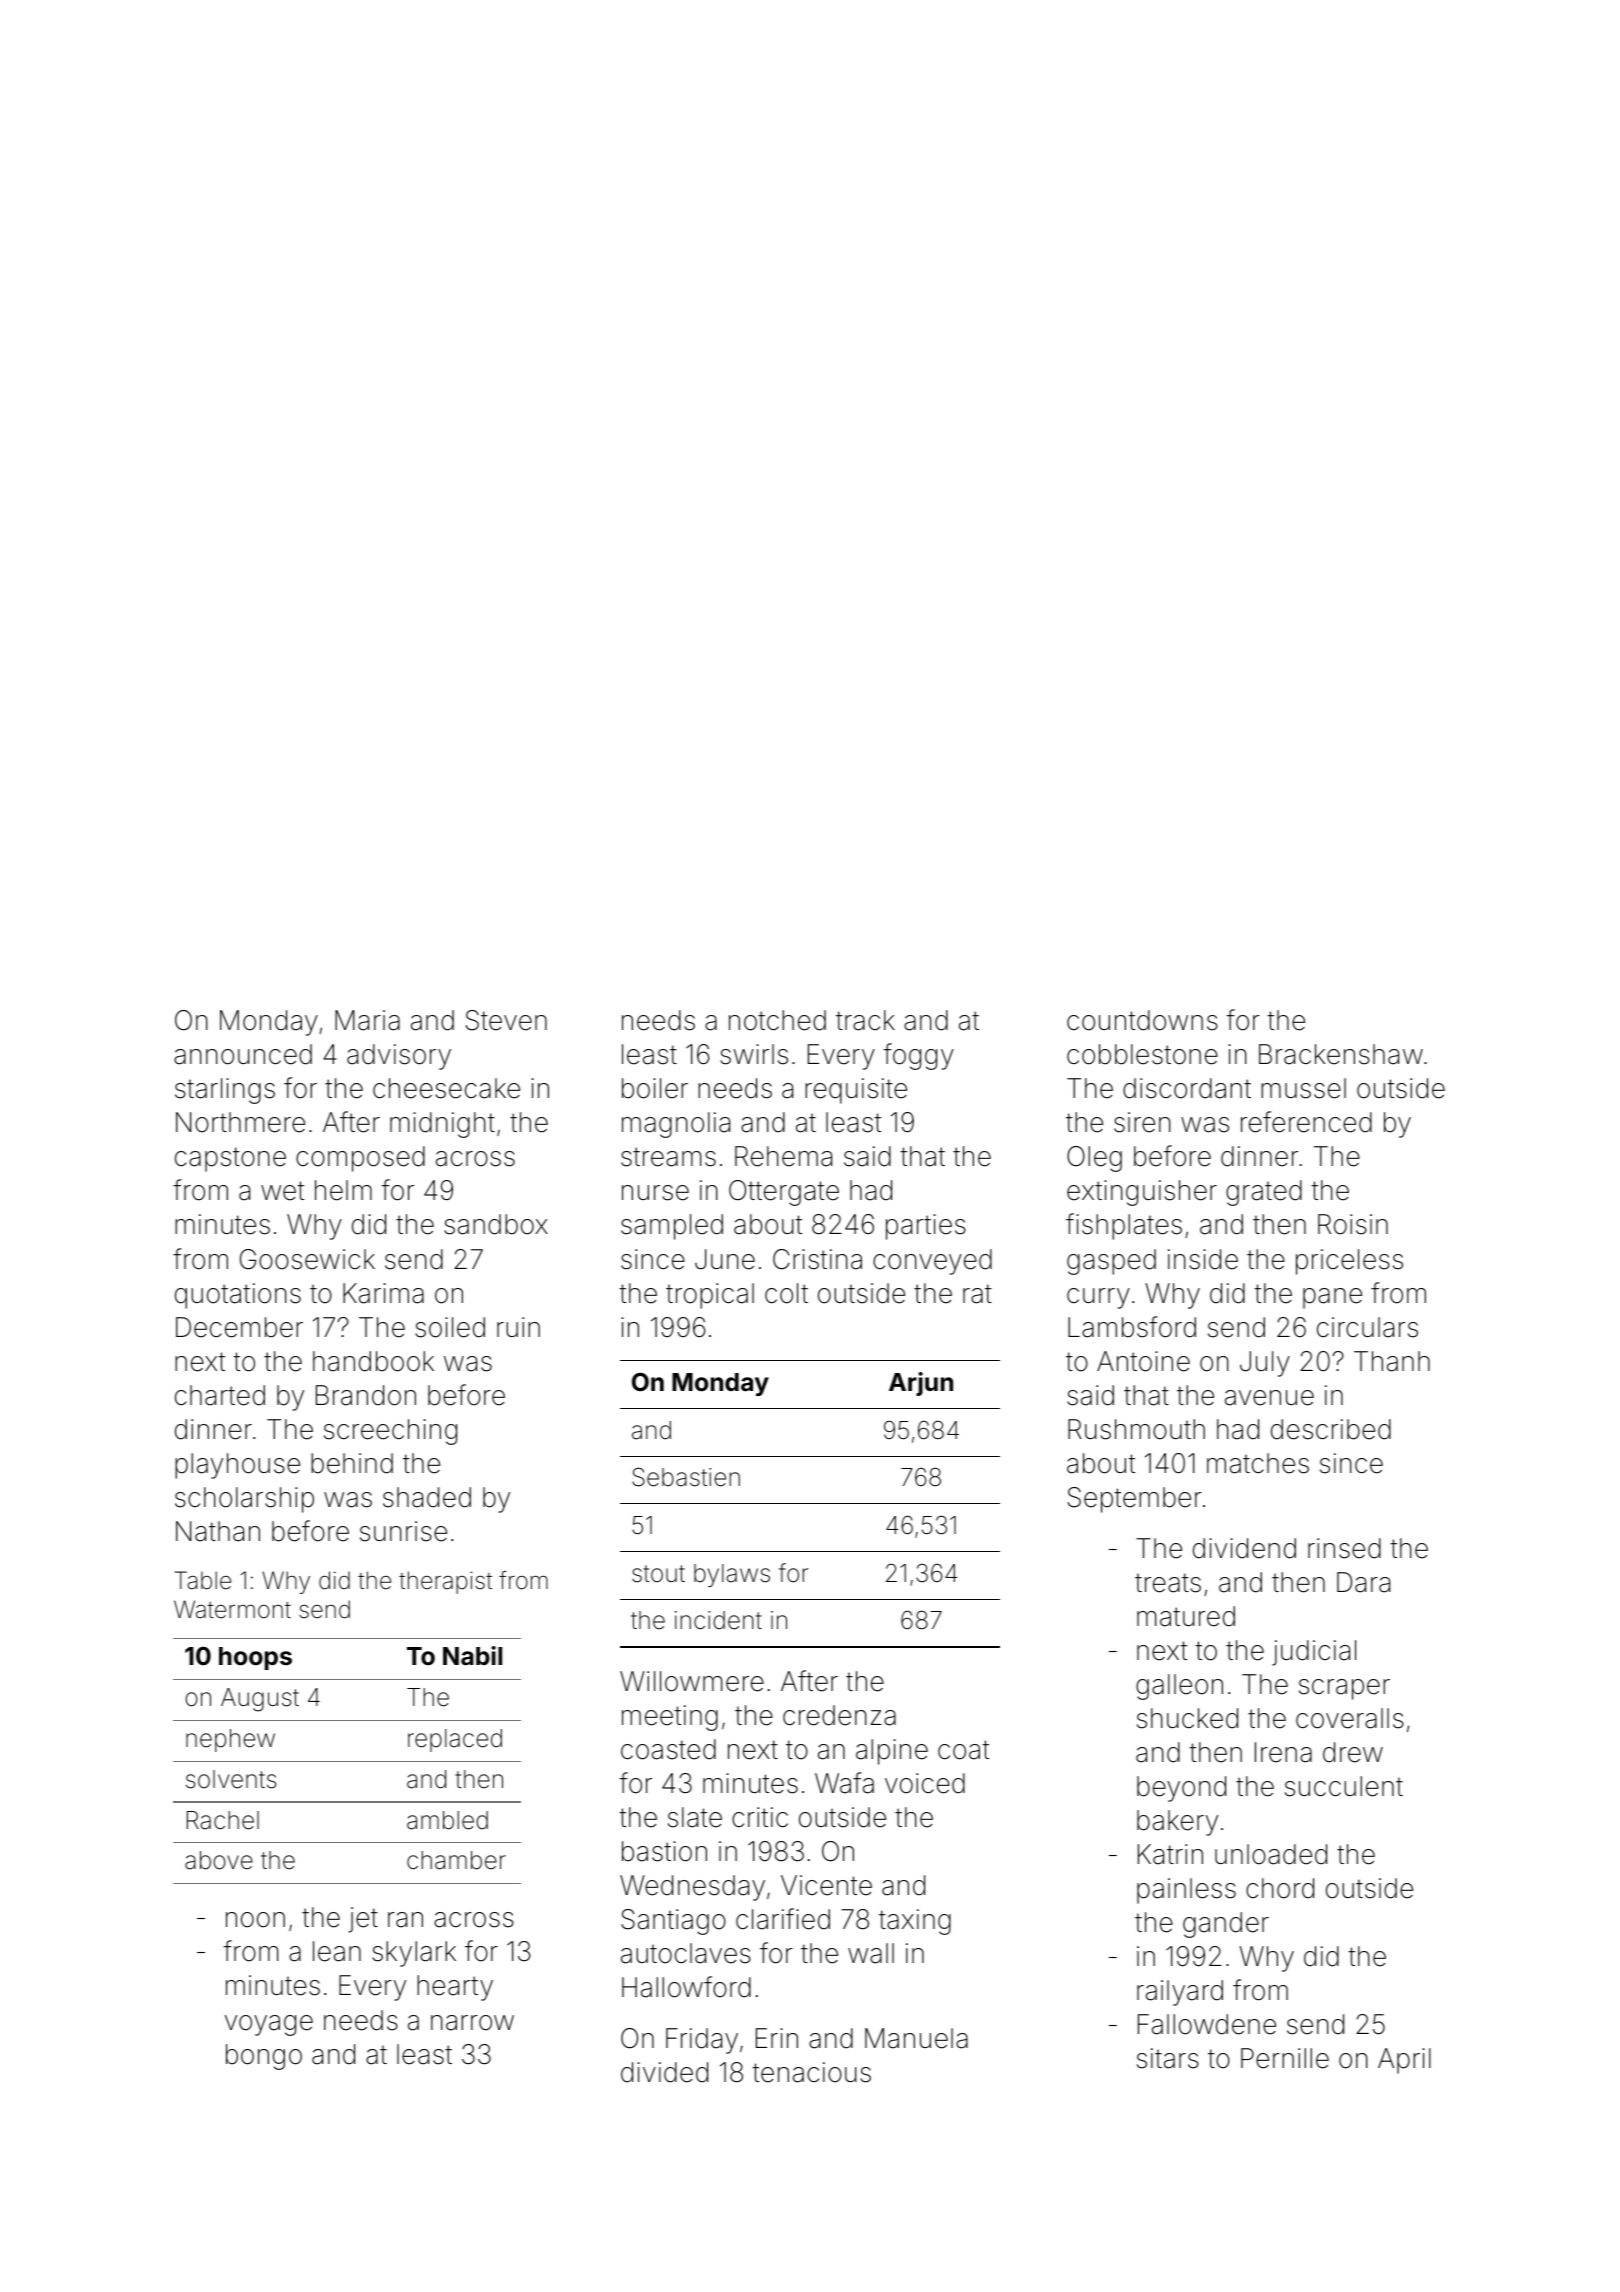 This screenshot has width=1620, height=2292. Describe the element at coordinates (732, 1575) in the screenshot. I see `bylaws` at that location.
